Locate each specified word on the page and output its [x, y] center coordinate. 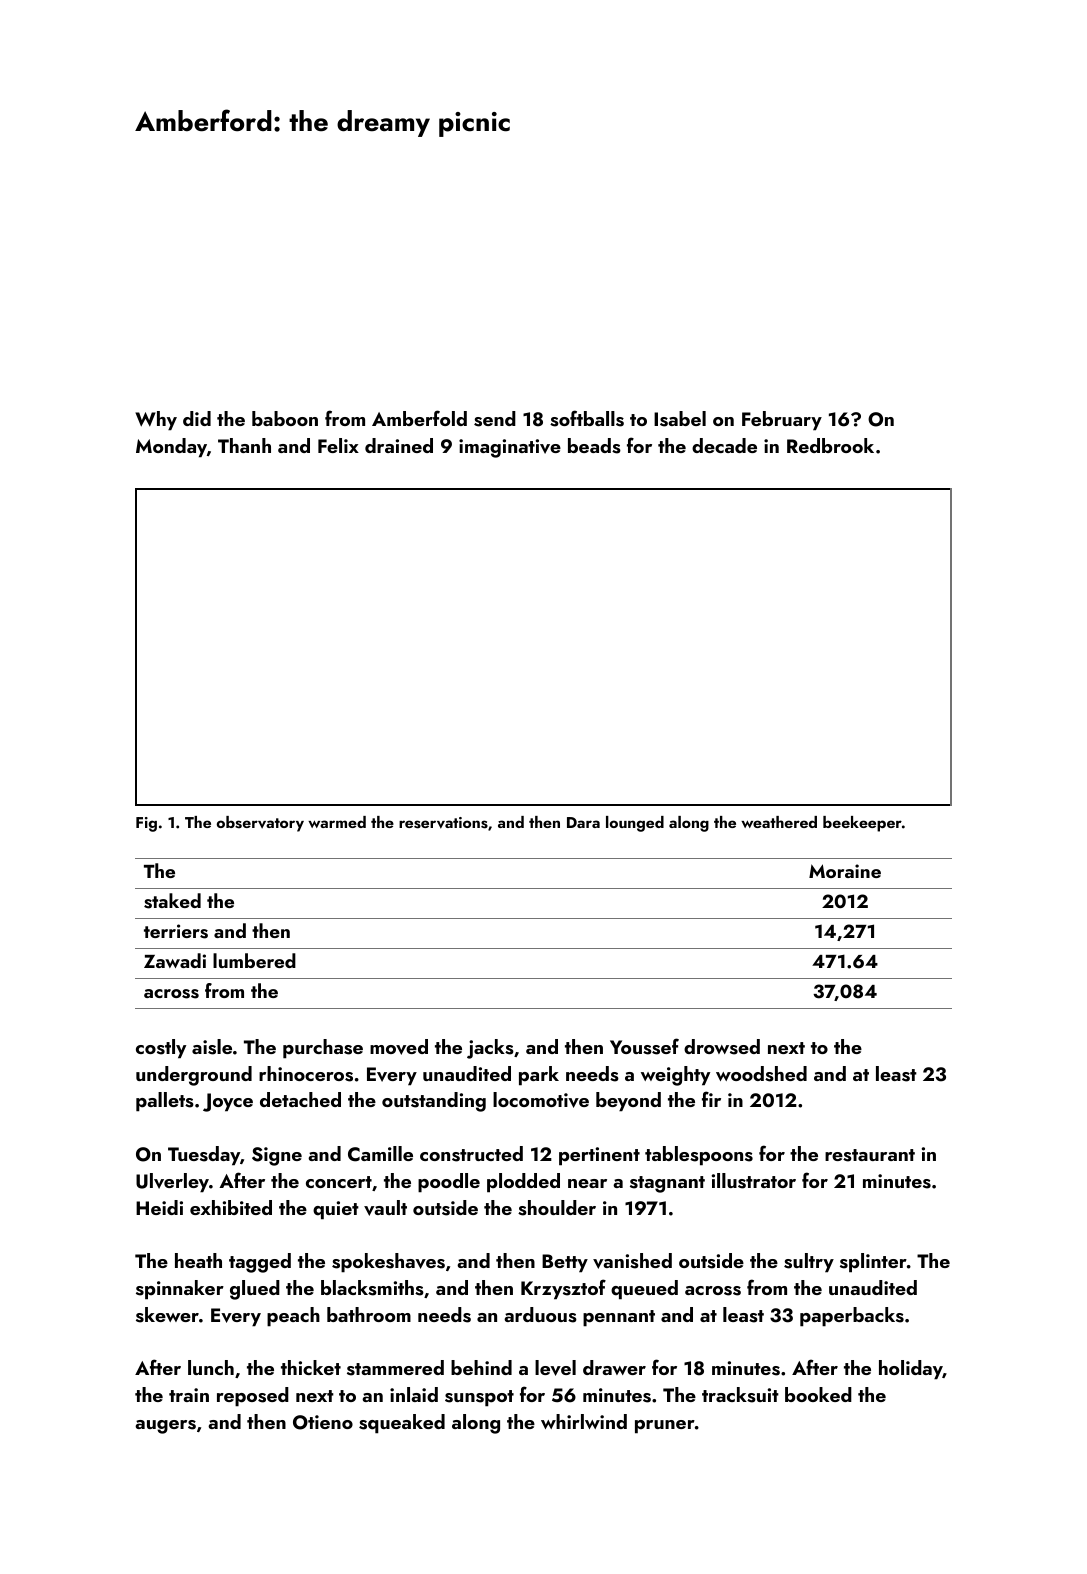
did [197, 418]
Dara [583, 822]
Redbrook [830, 445]
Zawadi [175, 960]
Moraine [845, 871]
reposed [253, 1397]
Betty [565, 1263]
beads [594, 446]
